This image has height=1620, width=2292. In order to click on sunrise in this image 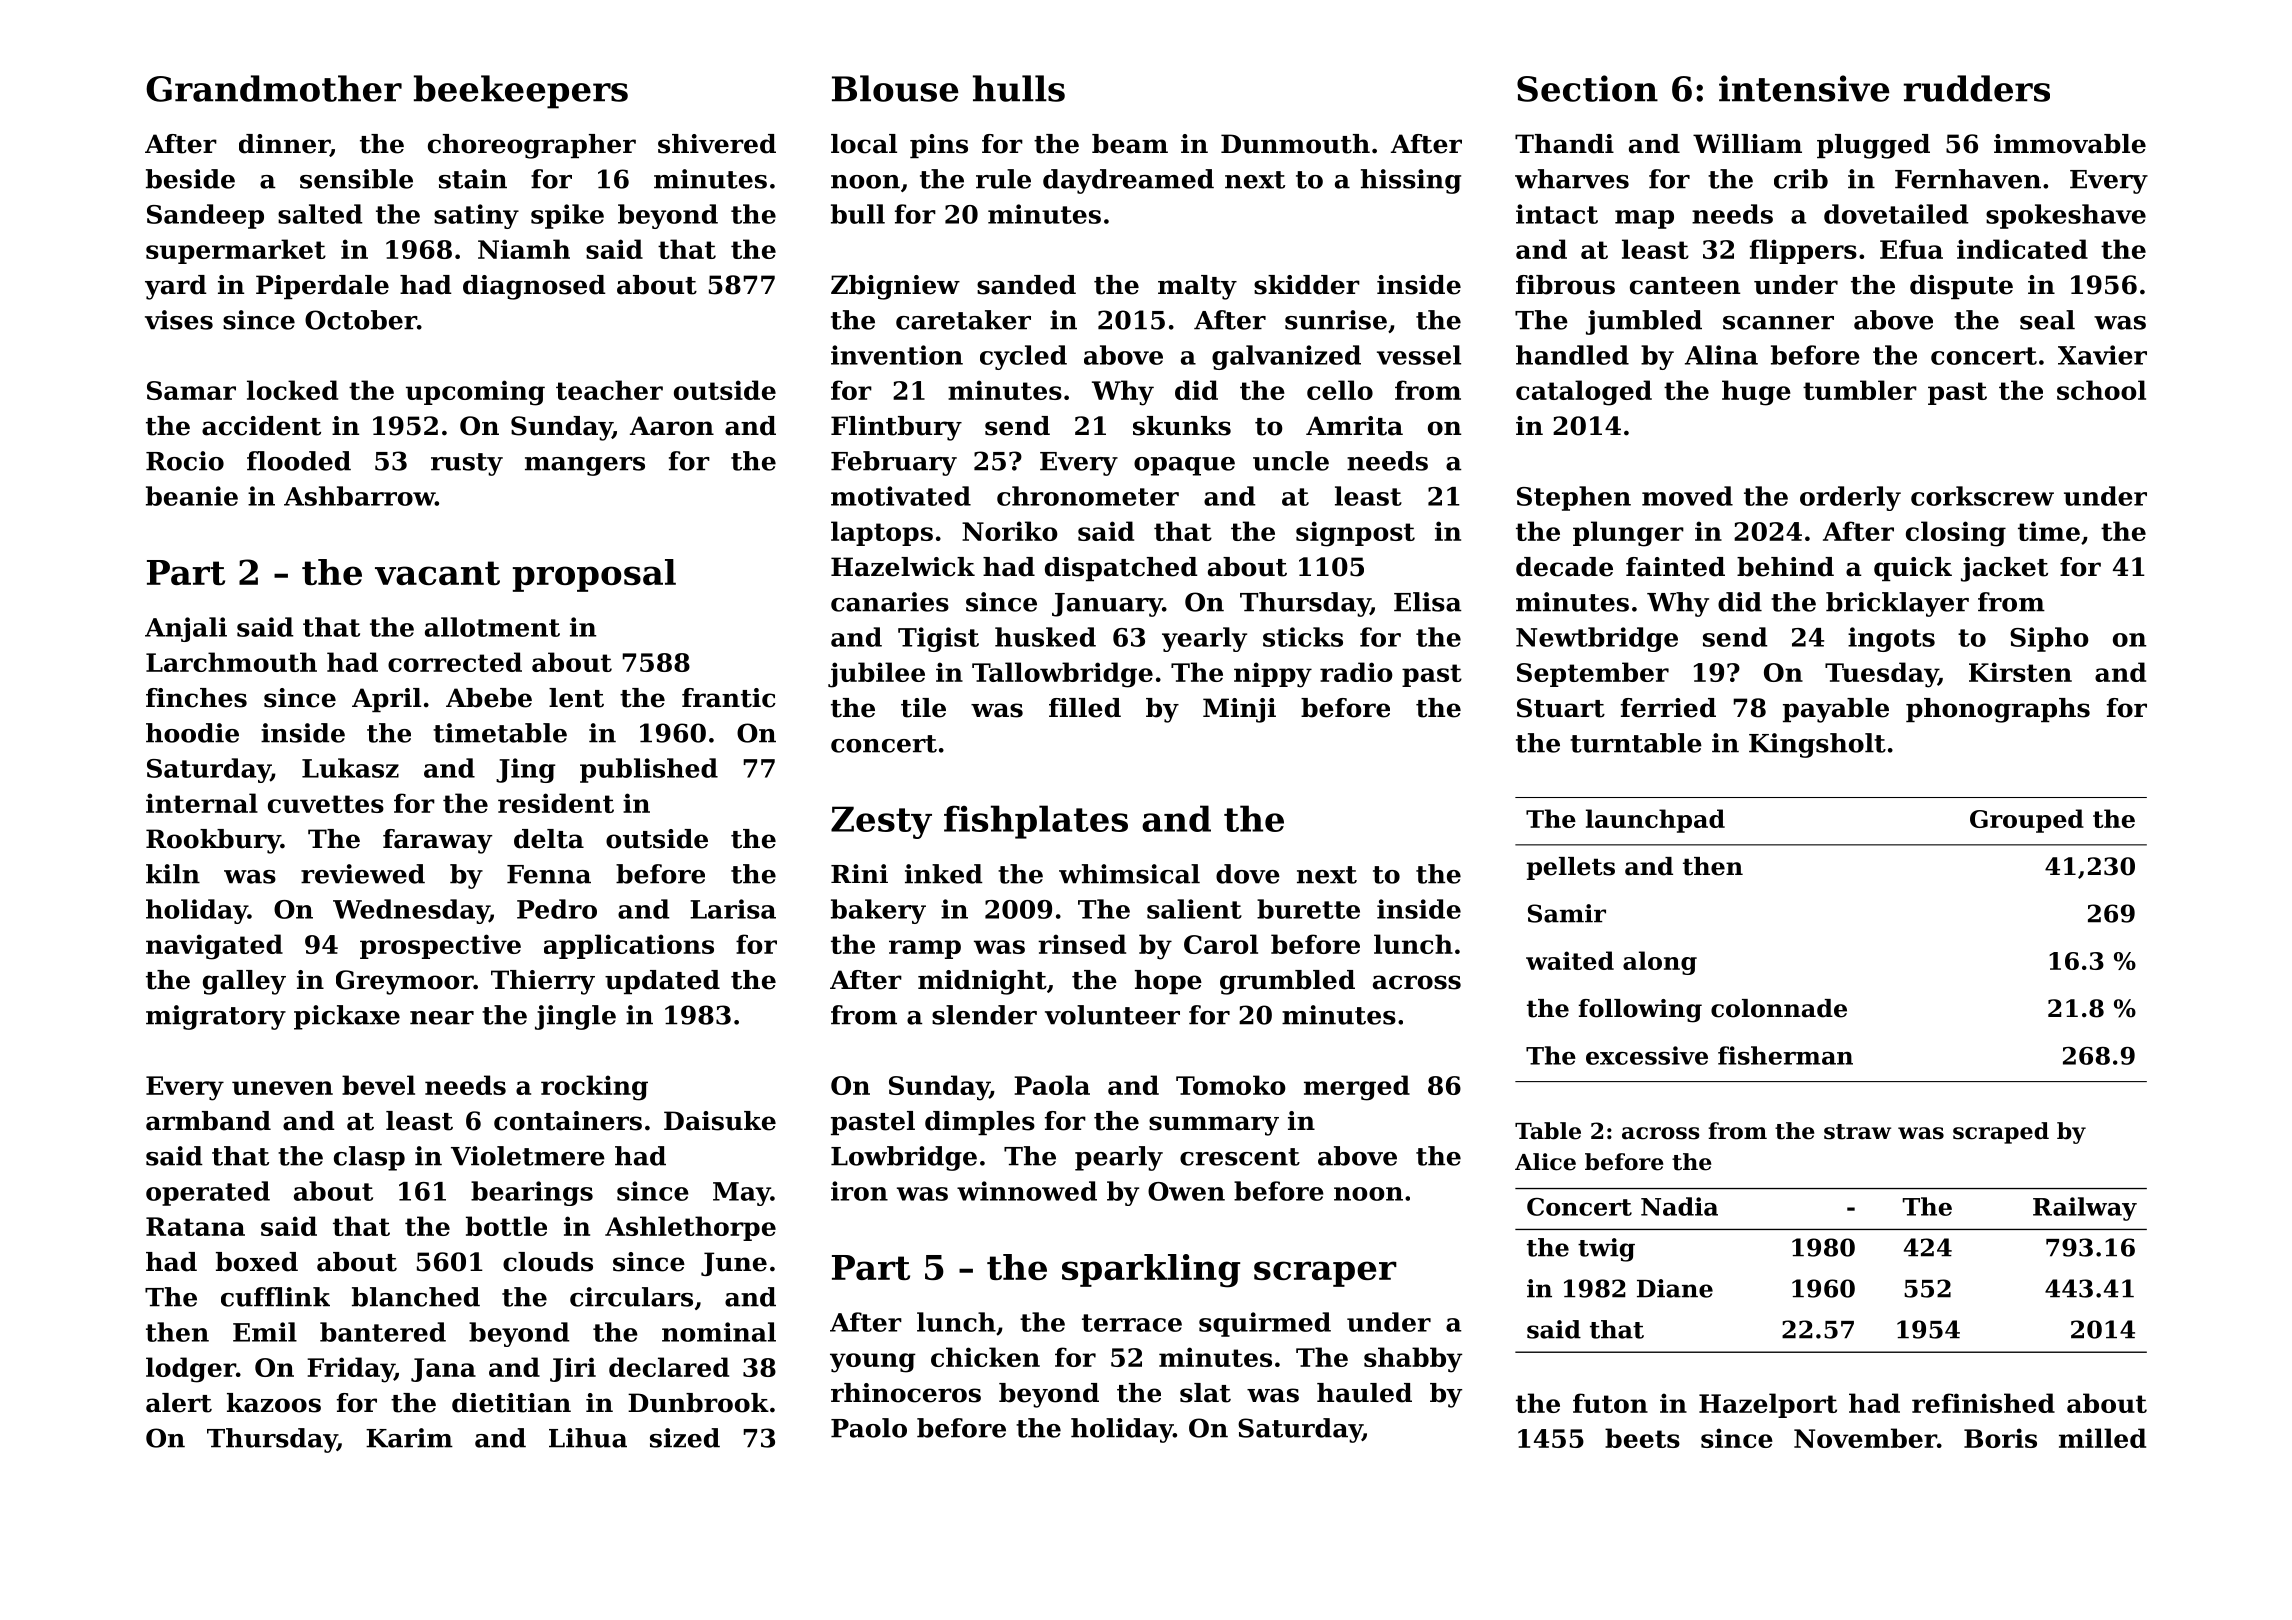, I will do `click(1336, 320)`.
